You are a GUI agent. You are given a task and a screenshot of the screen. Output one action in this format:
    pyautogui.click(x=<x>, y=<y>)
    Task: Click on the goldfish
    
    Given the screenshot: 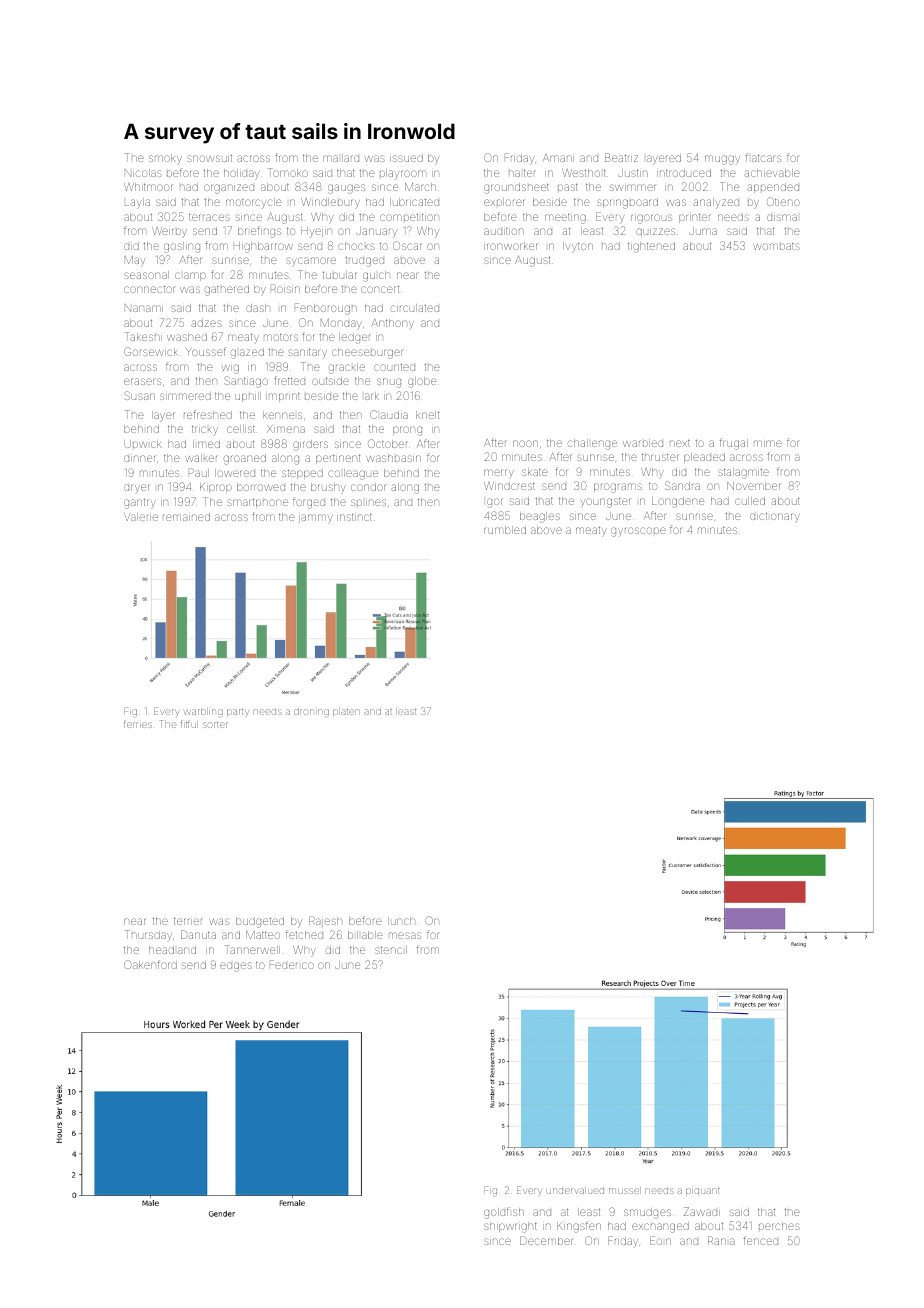 What is the action you would take?
    pyautogui.click(x=504, y=1213)
